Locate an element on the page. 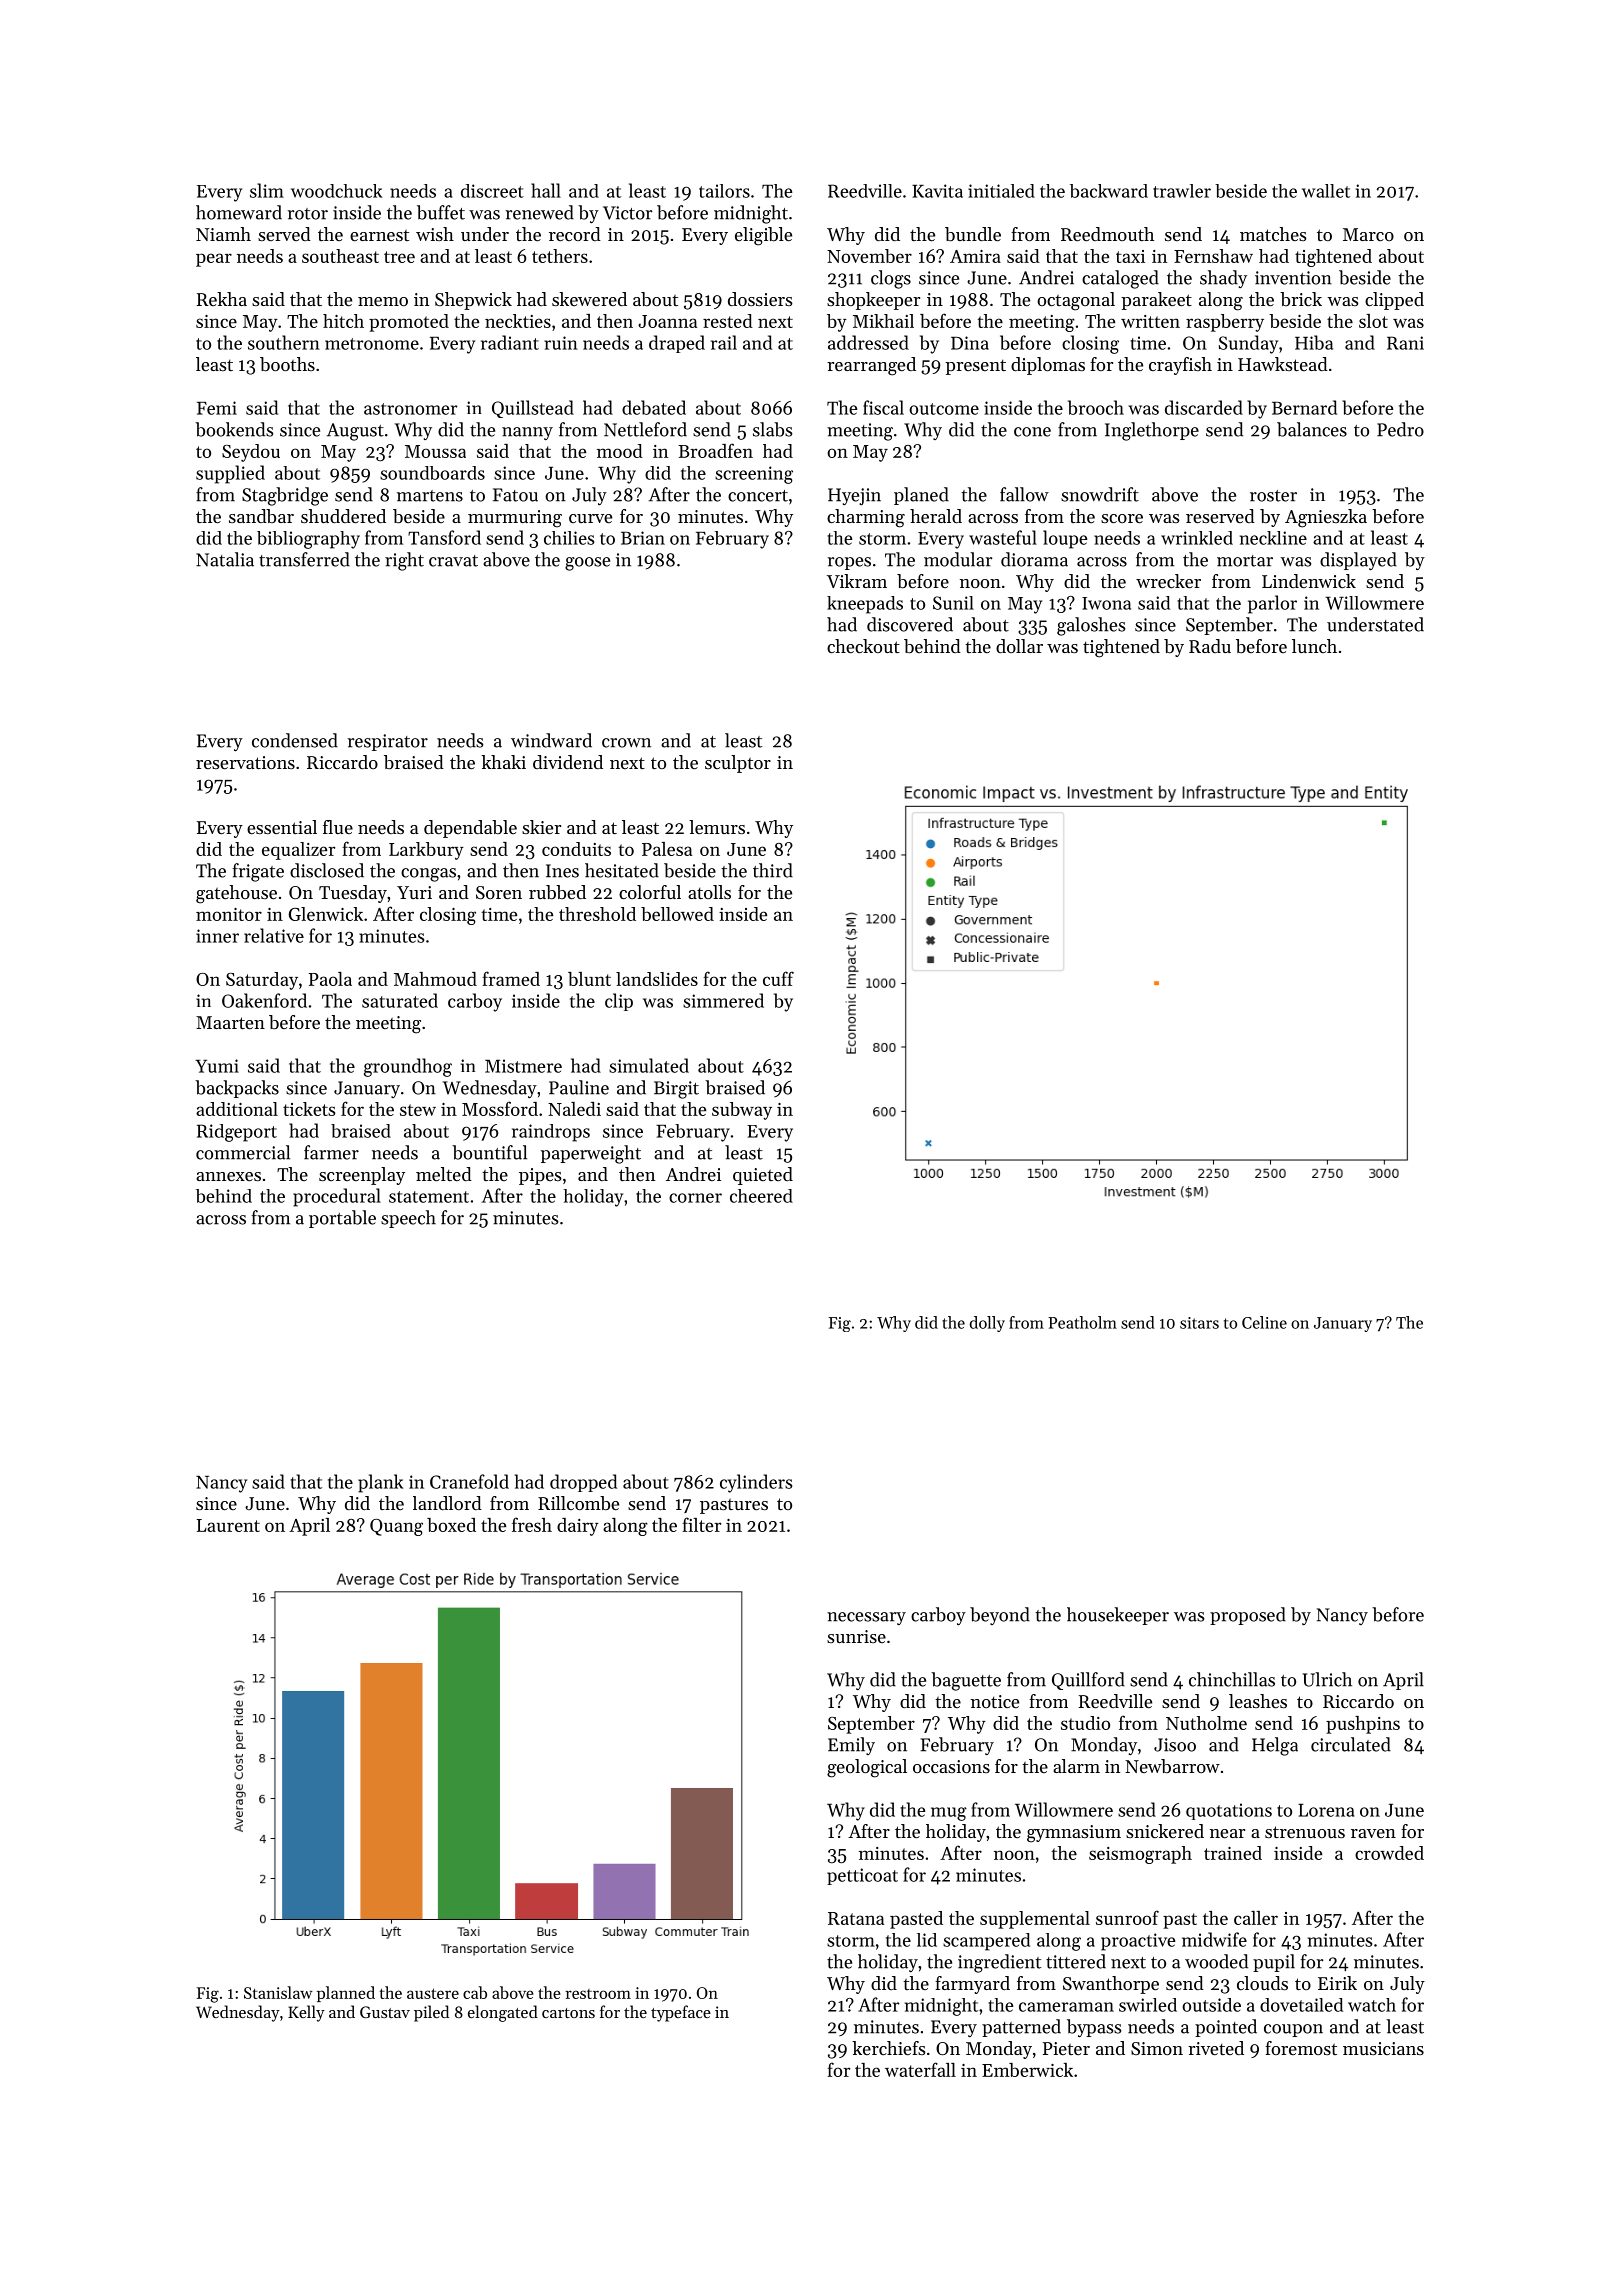 The width and height of the image is (1620, 2292). Emberwick is located at coordinates (1027, 2070).
